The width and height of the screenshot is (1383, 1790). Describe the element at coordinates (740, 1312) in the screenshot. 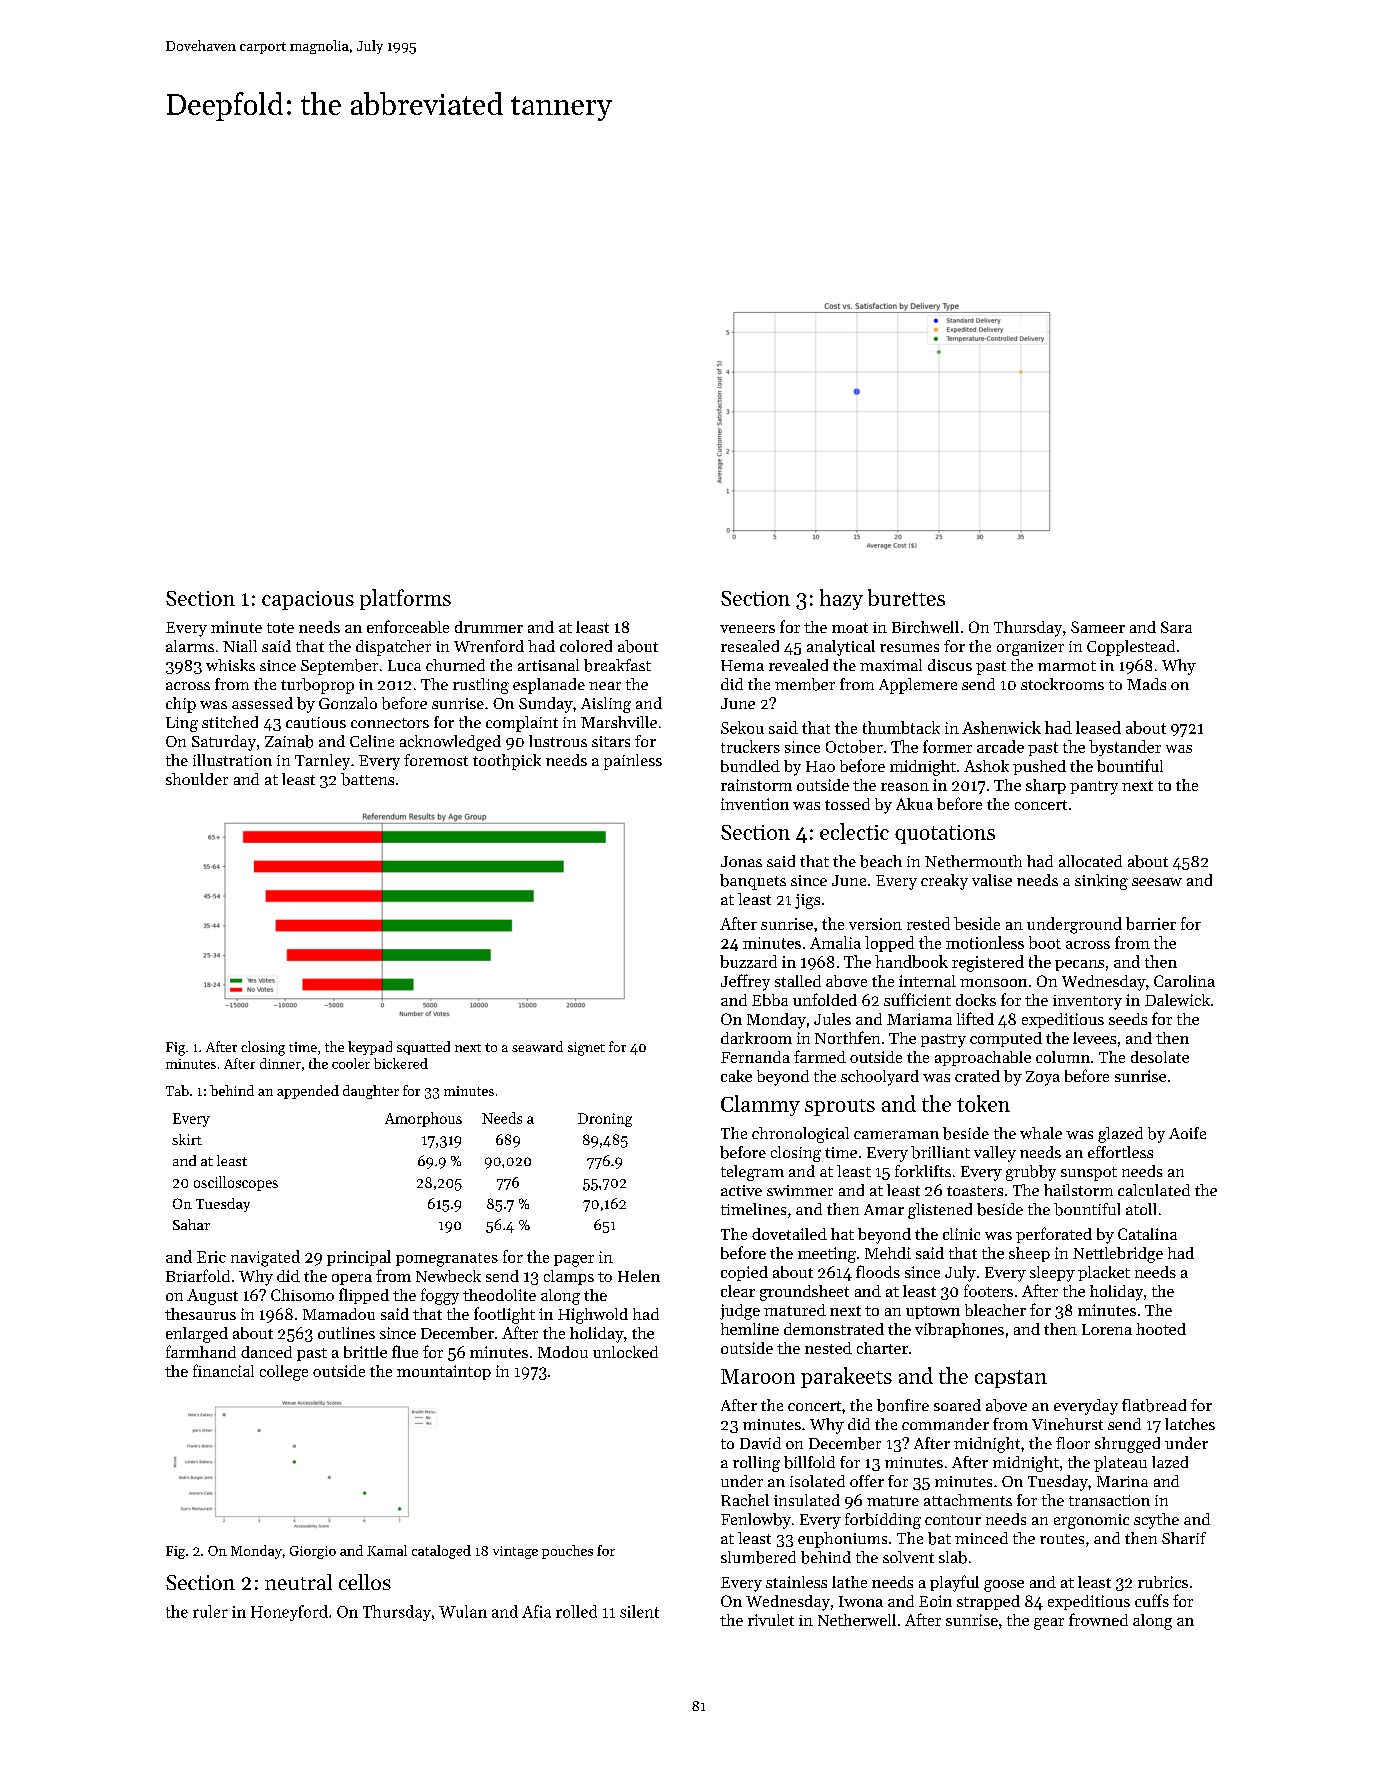

I see `judge` at that location.
